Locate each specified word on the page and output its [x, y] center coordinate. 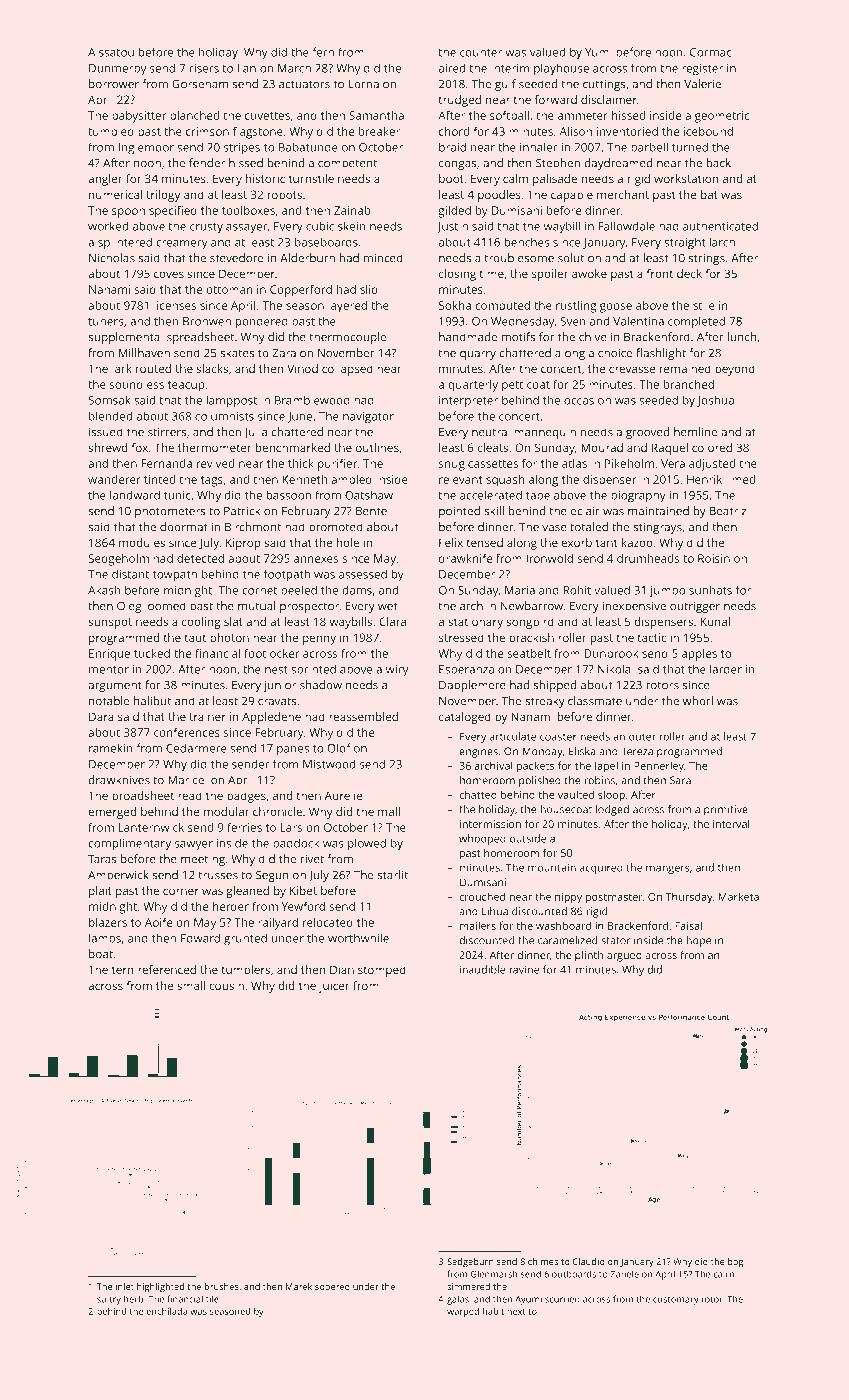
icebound [708, 131]
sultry [109, 1300]
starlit [392, 875]
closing [457, 275]
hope [698, 941]
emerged [112, 813]
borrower [114, 84]
